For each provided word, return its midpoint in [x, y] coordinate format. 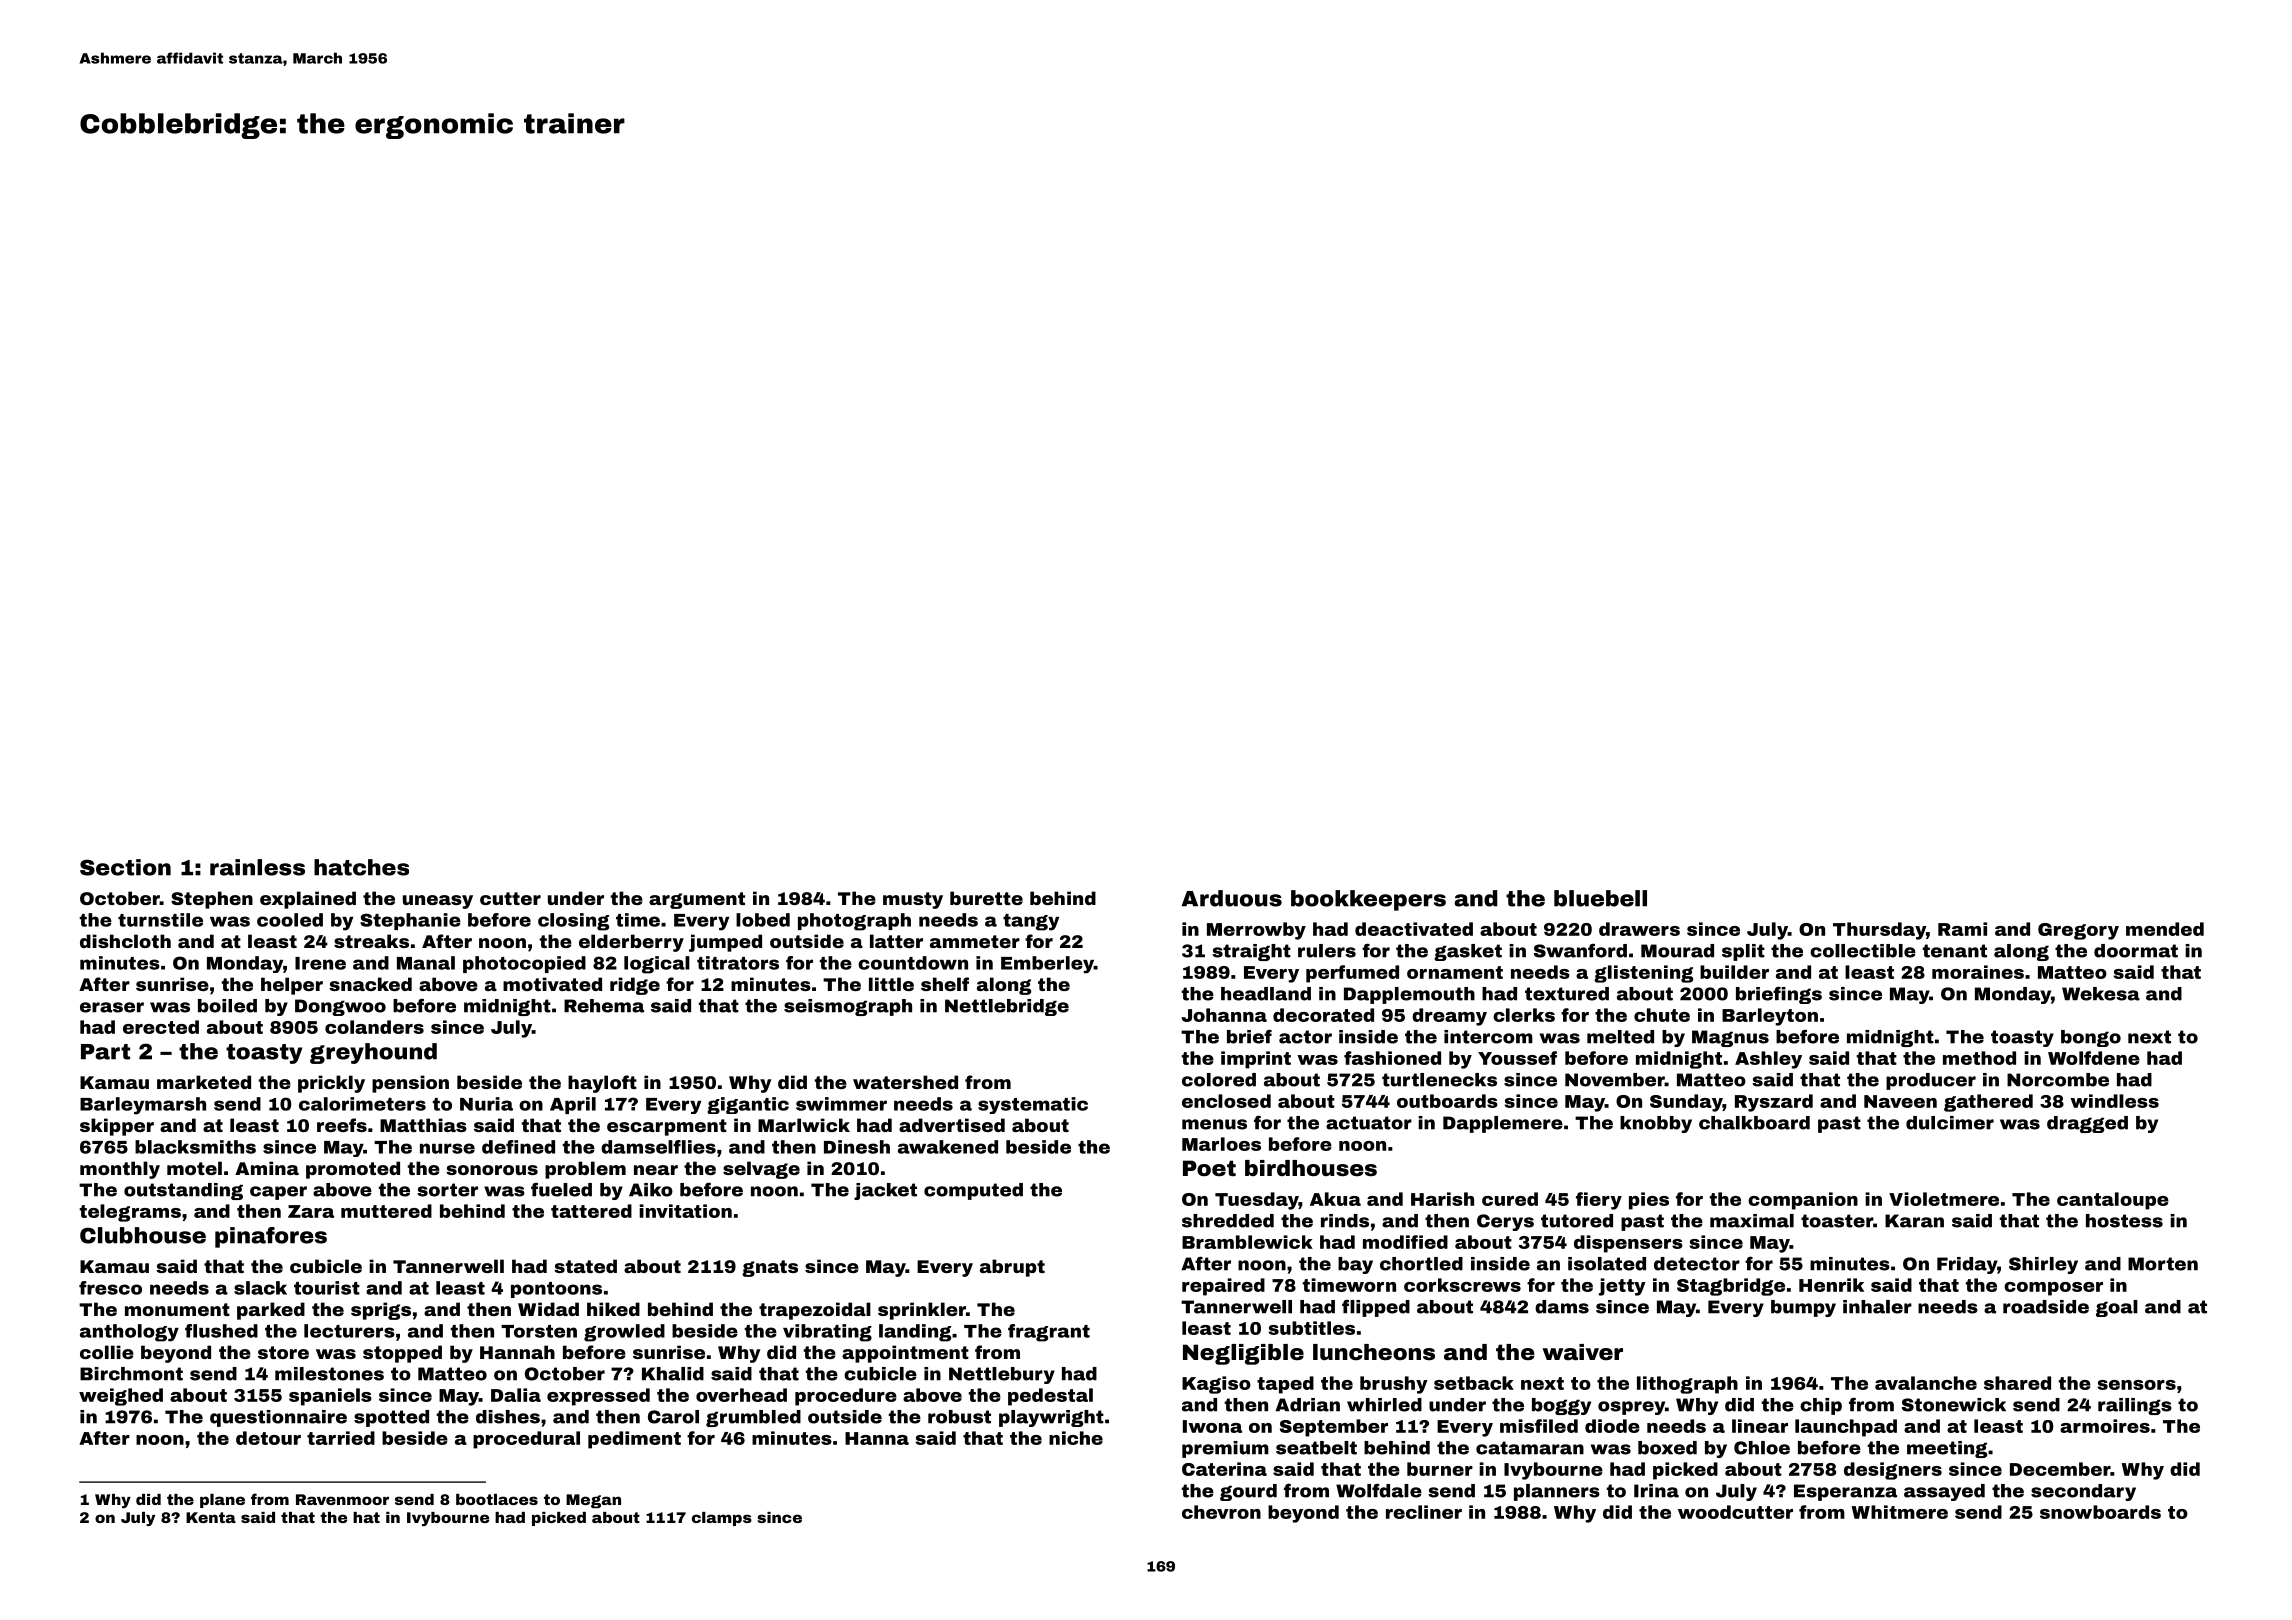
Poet [1209, 1168]
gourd [1248, 1492]
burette [986, 898]
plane [222, 1501]
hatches [361, 867]
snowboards [2100, 1512]
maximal [1752, 1221]
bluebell [1600, 898]
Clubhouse [143, 1235]
